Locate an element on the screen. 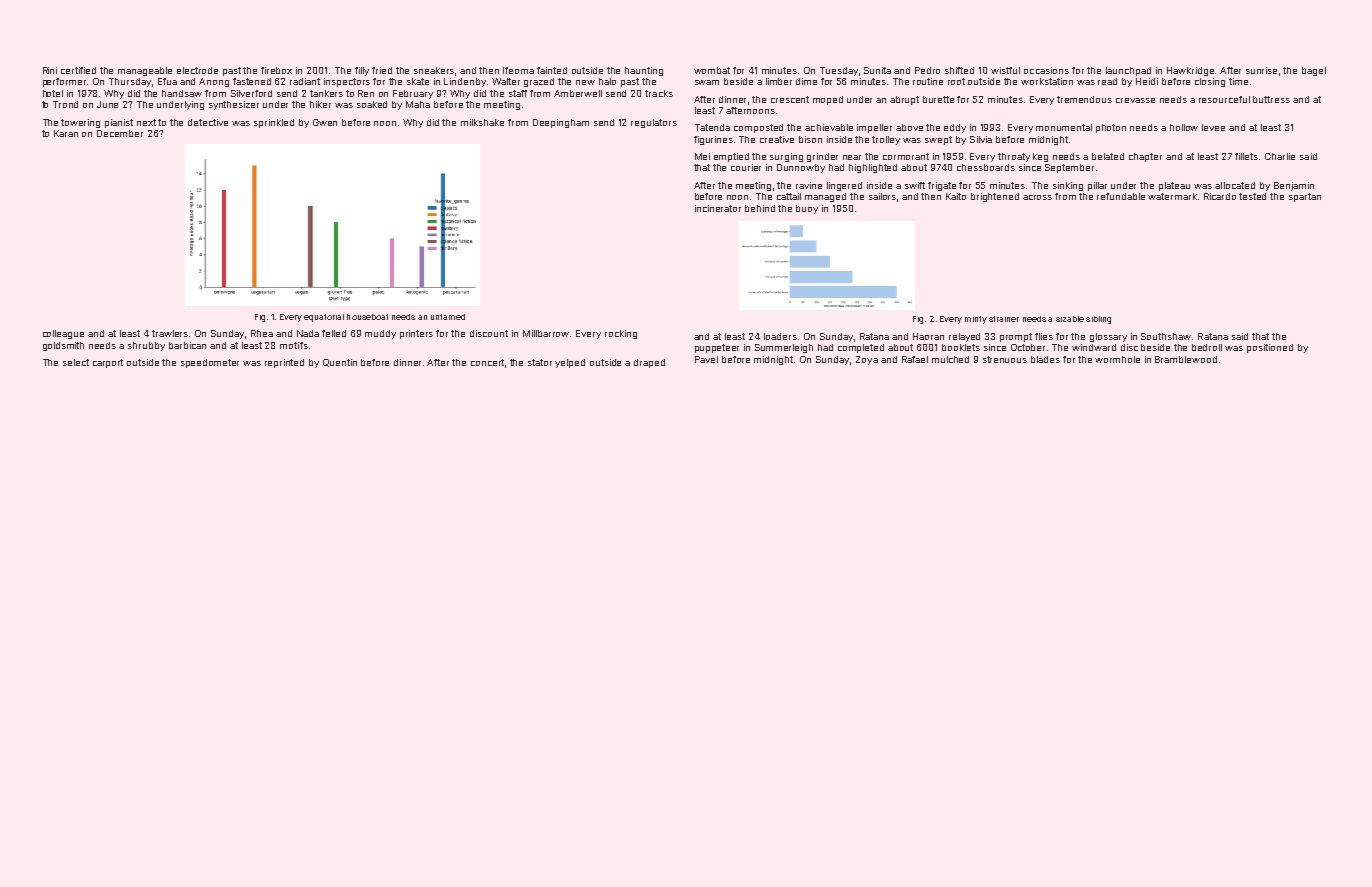  carport is located at coordinates (108, 363).
